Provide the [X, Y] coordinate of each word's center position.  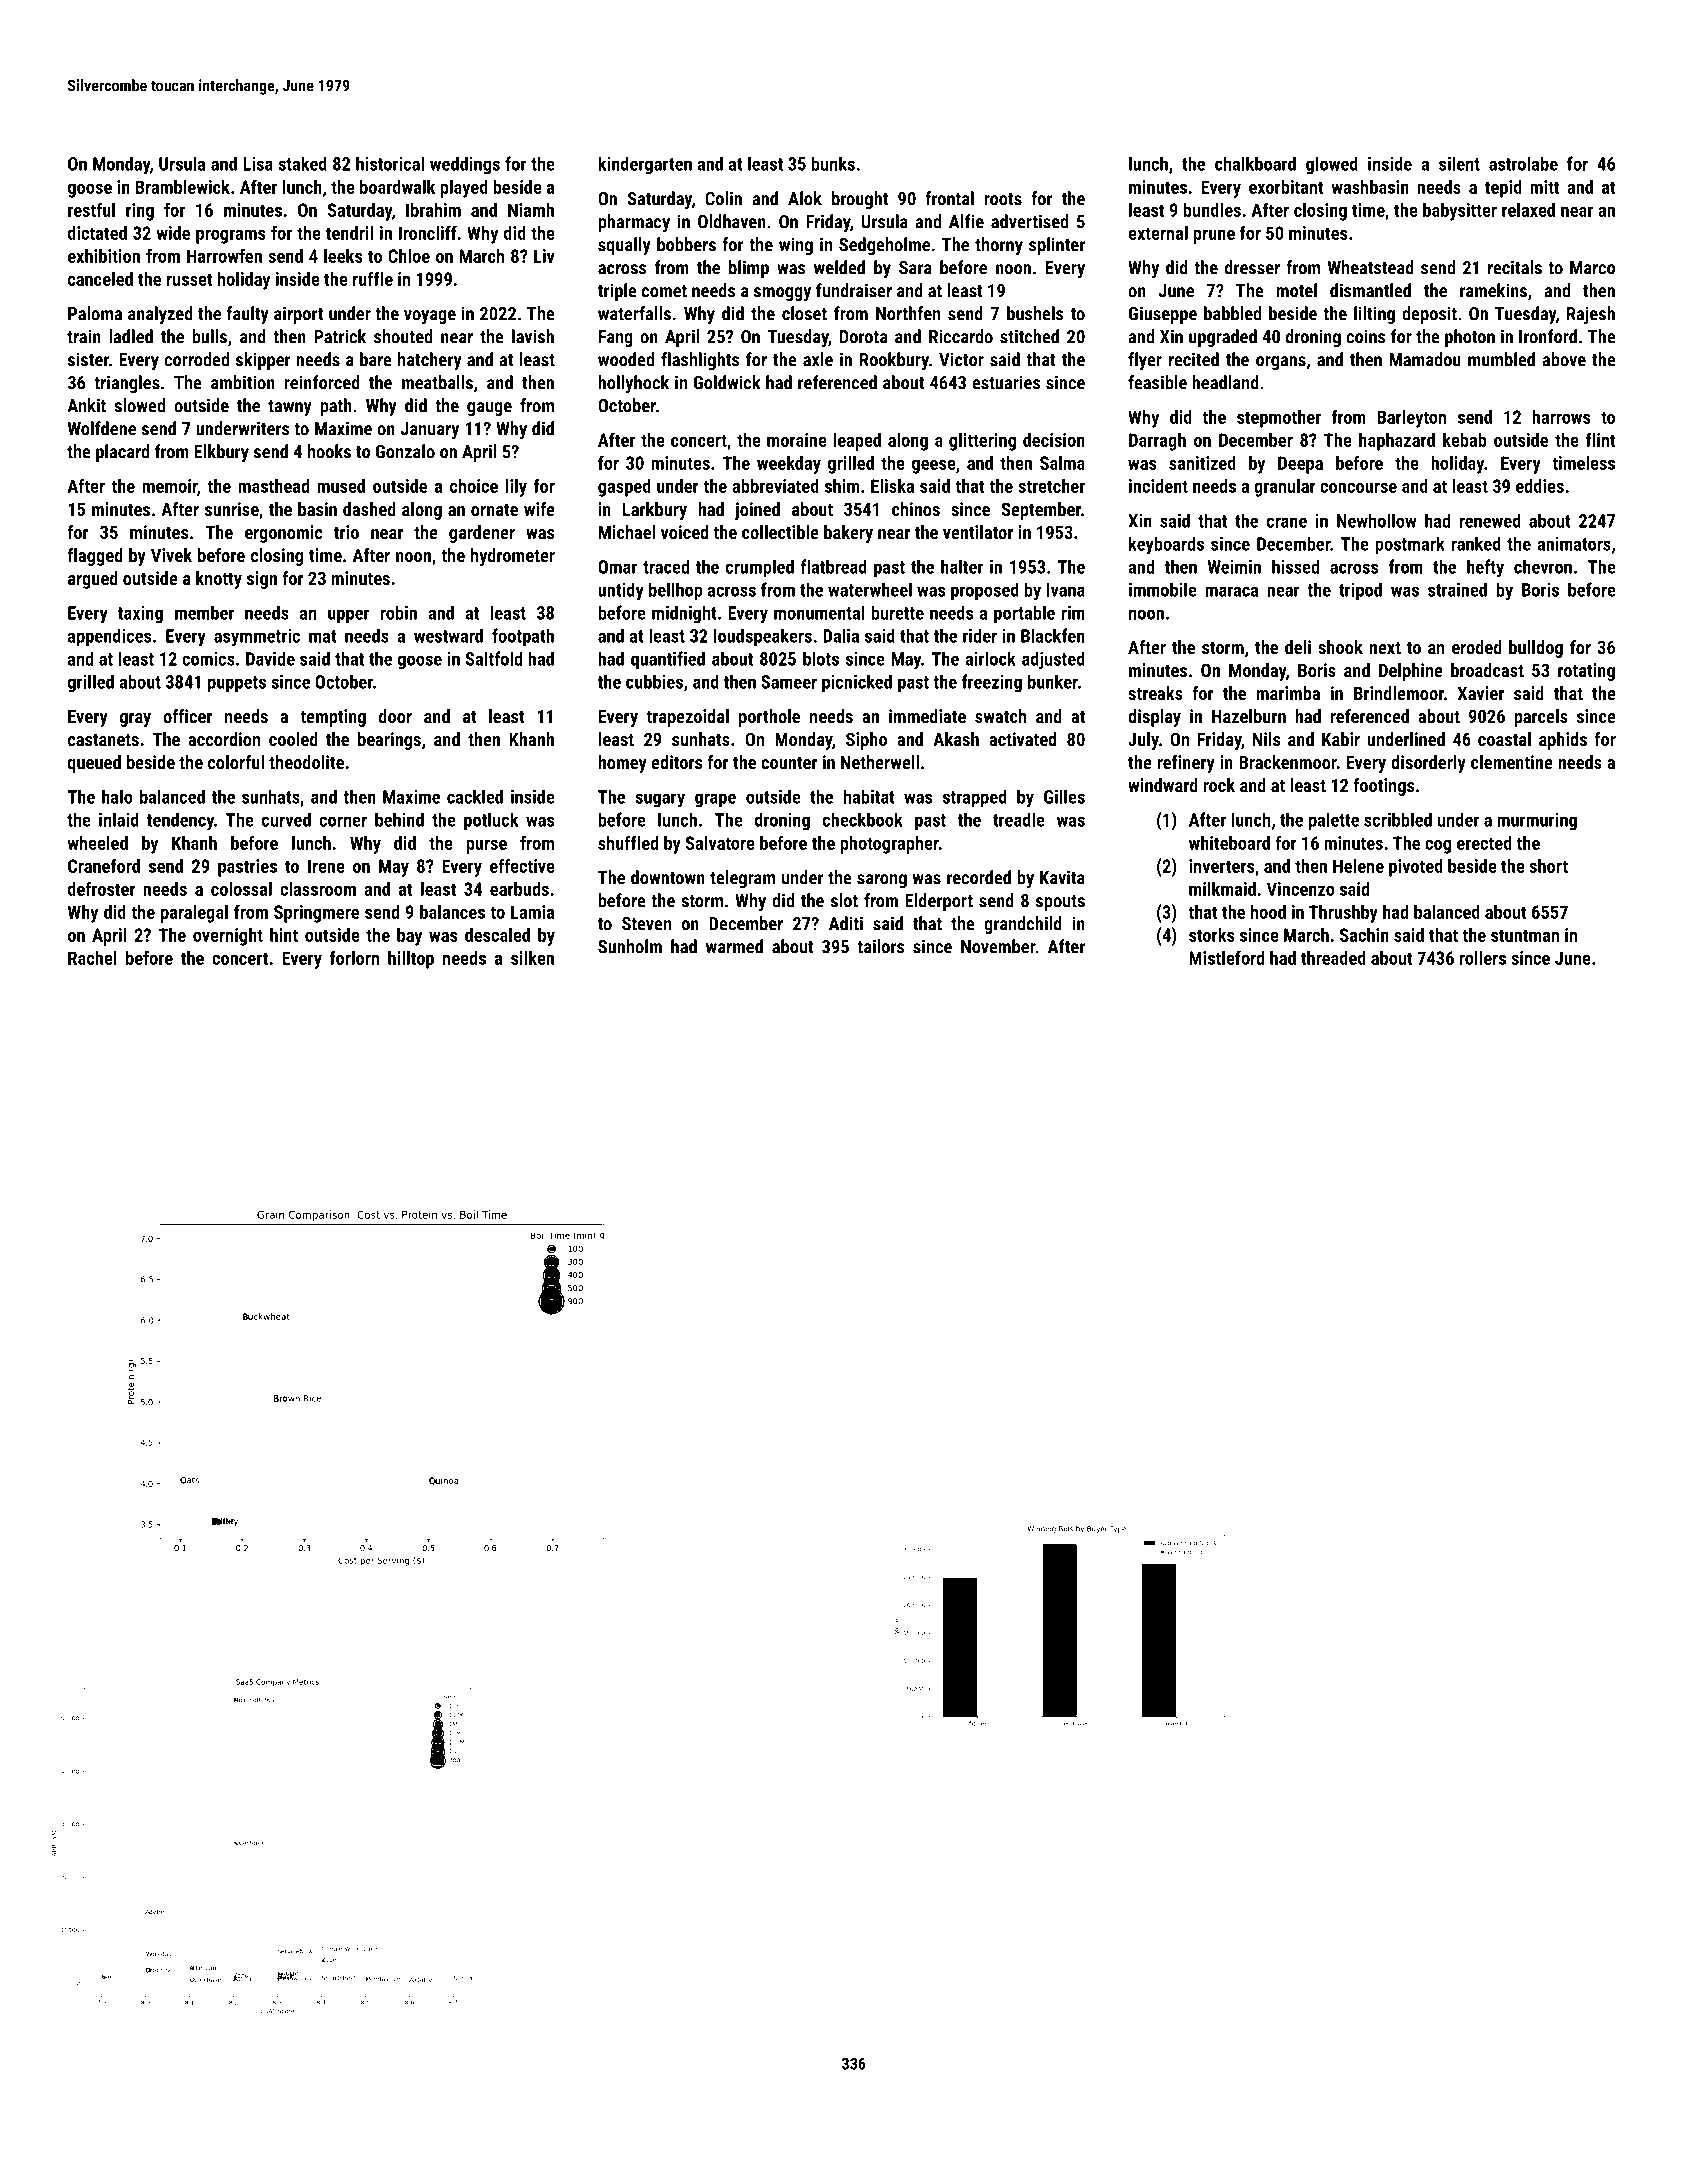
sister [88, 359]
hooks [329, 451]
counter [789, 763]
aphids [1563, 741]
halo [117, 796]
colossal [241, 889]
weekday [789, 465]
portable [1024, 614]
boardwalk [397, 187]
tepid [1503, 189]
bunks [833, 164]
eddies [1540, 486]
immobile [1163, 589]
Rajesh [1591, 315]
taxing [140, 614]
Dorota [863, 337]
